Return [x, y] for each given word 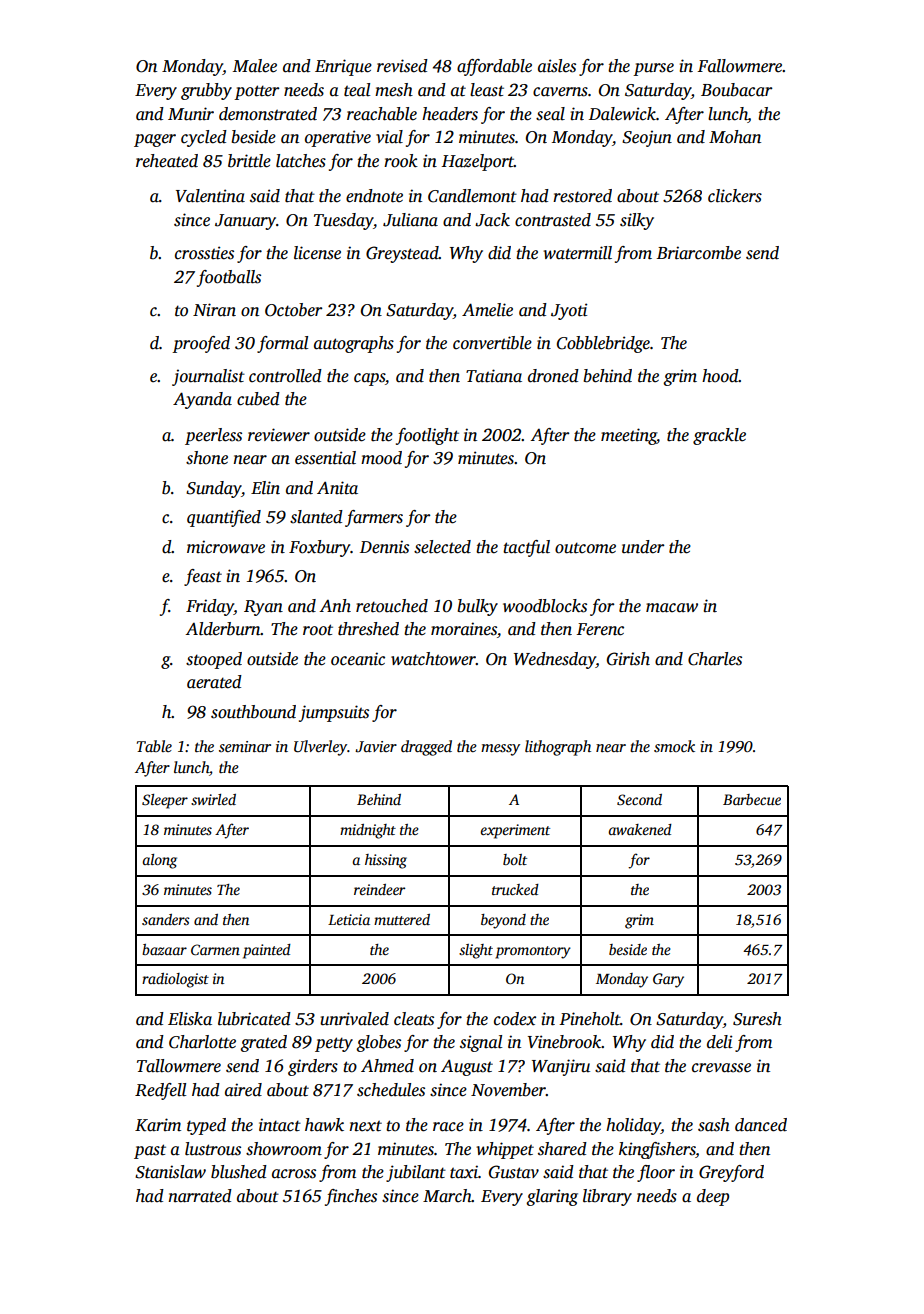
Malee [255, 66]
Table [154, 746]
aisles [557, 66]
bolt [515, 859]
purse [653, 69]
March [447, 1196]
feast [203, 577]
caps [369, 379]
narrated [200, 1196]
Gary [668, 980]
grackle [719, 436]
